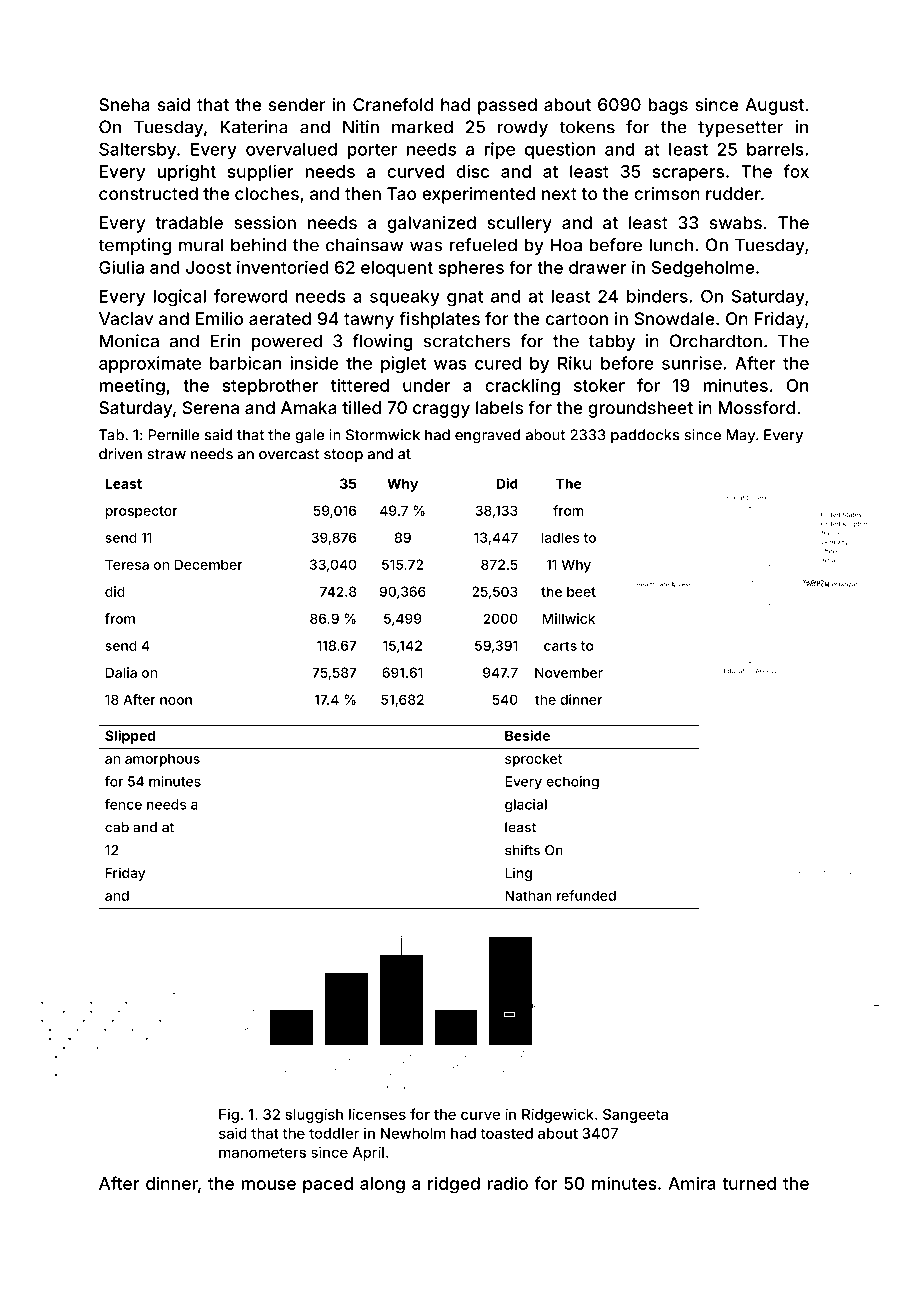  I want to click on Beside, so click(527, 735).
